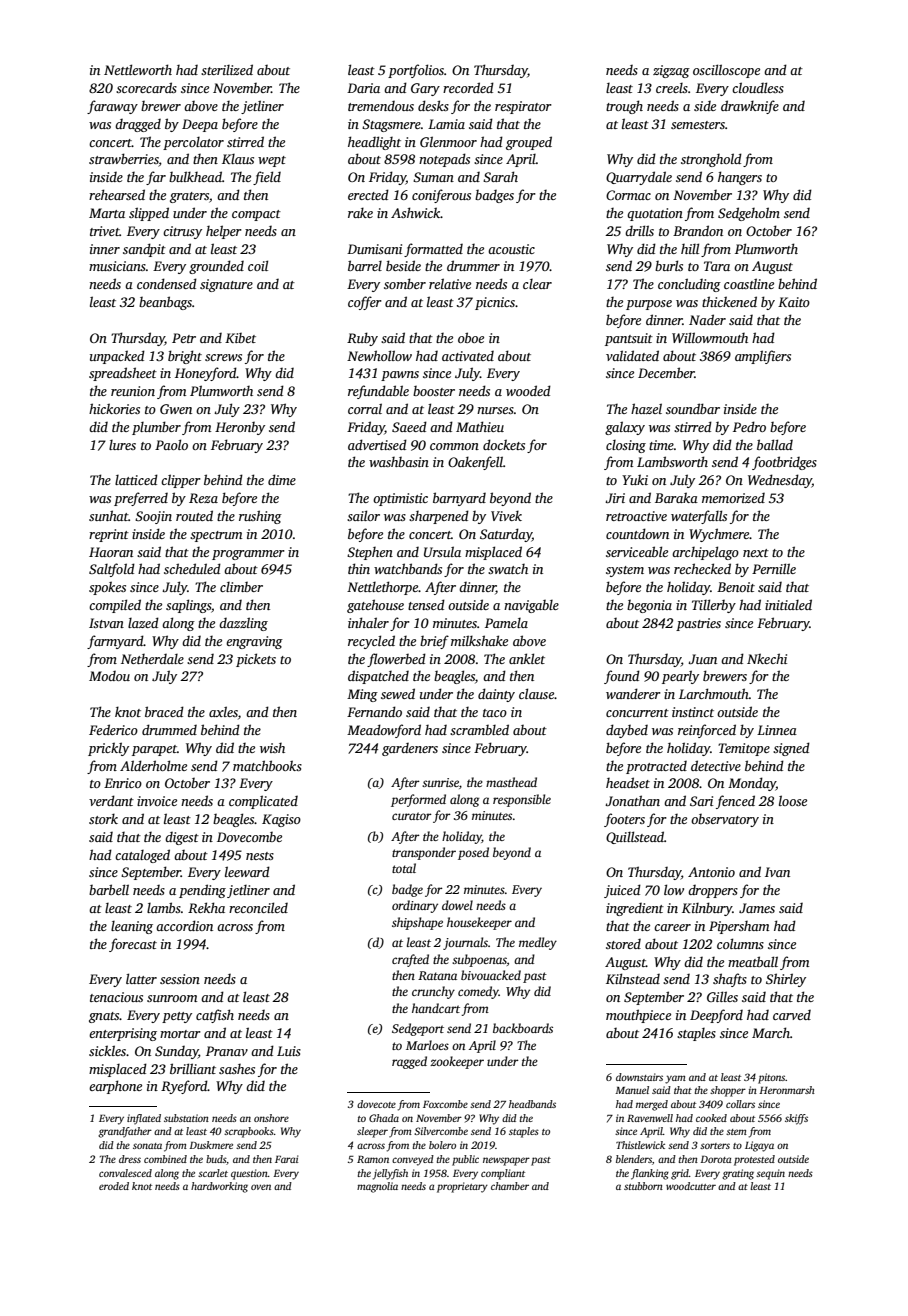 The width and height of the document is (908, 1316). I want to click on Petr, so click(184, 338).
